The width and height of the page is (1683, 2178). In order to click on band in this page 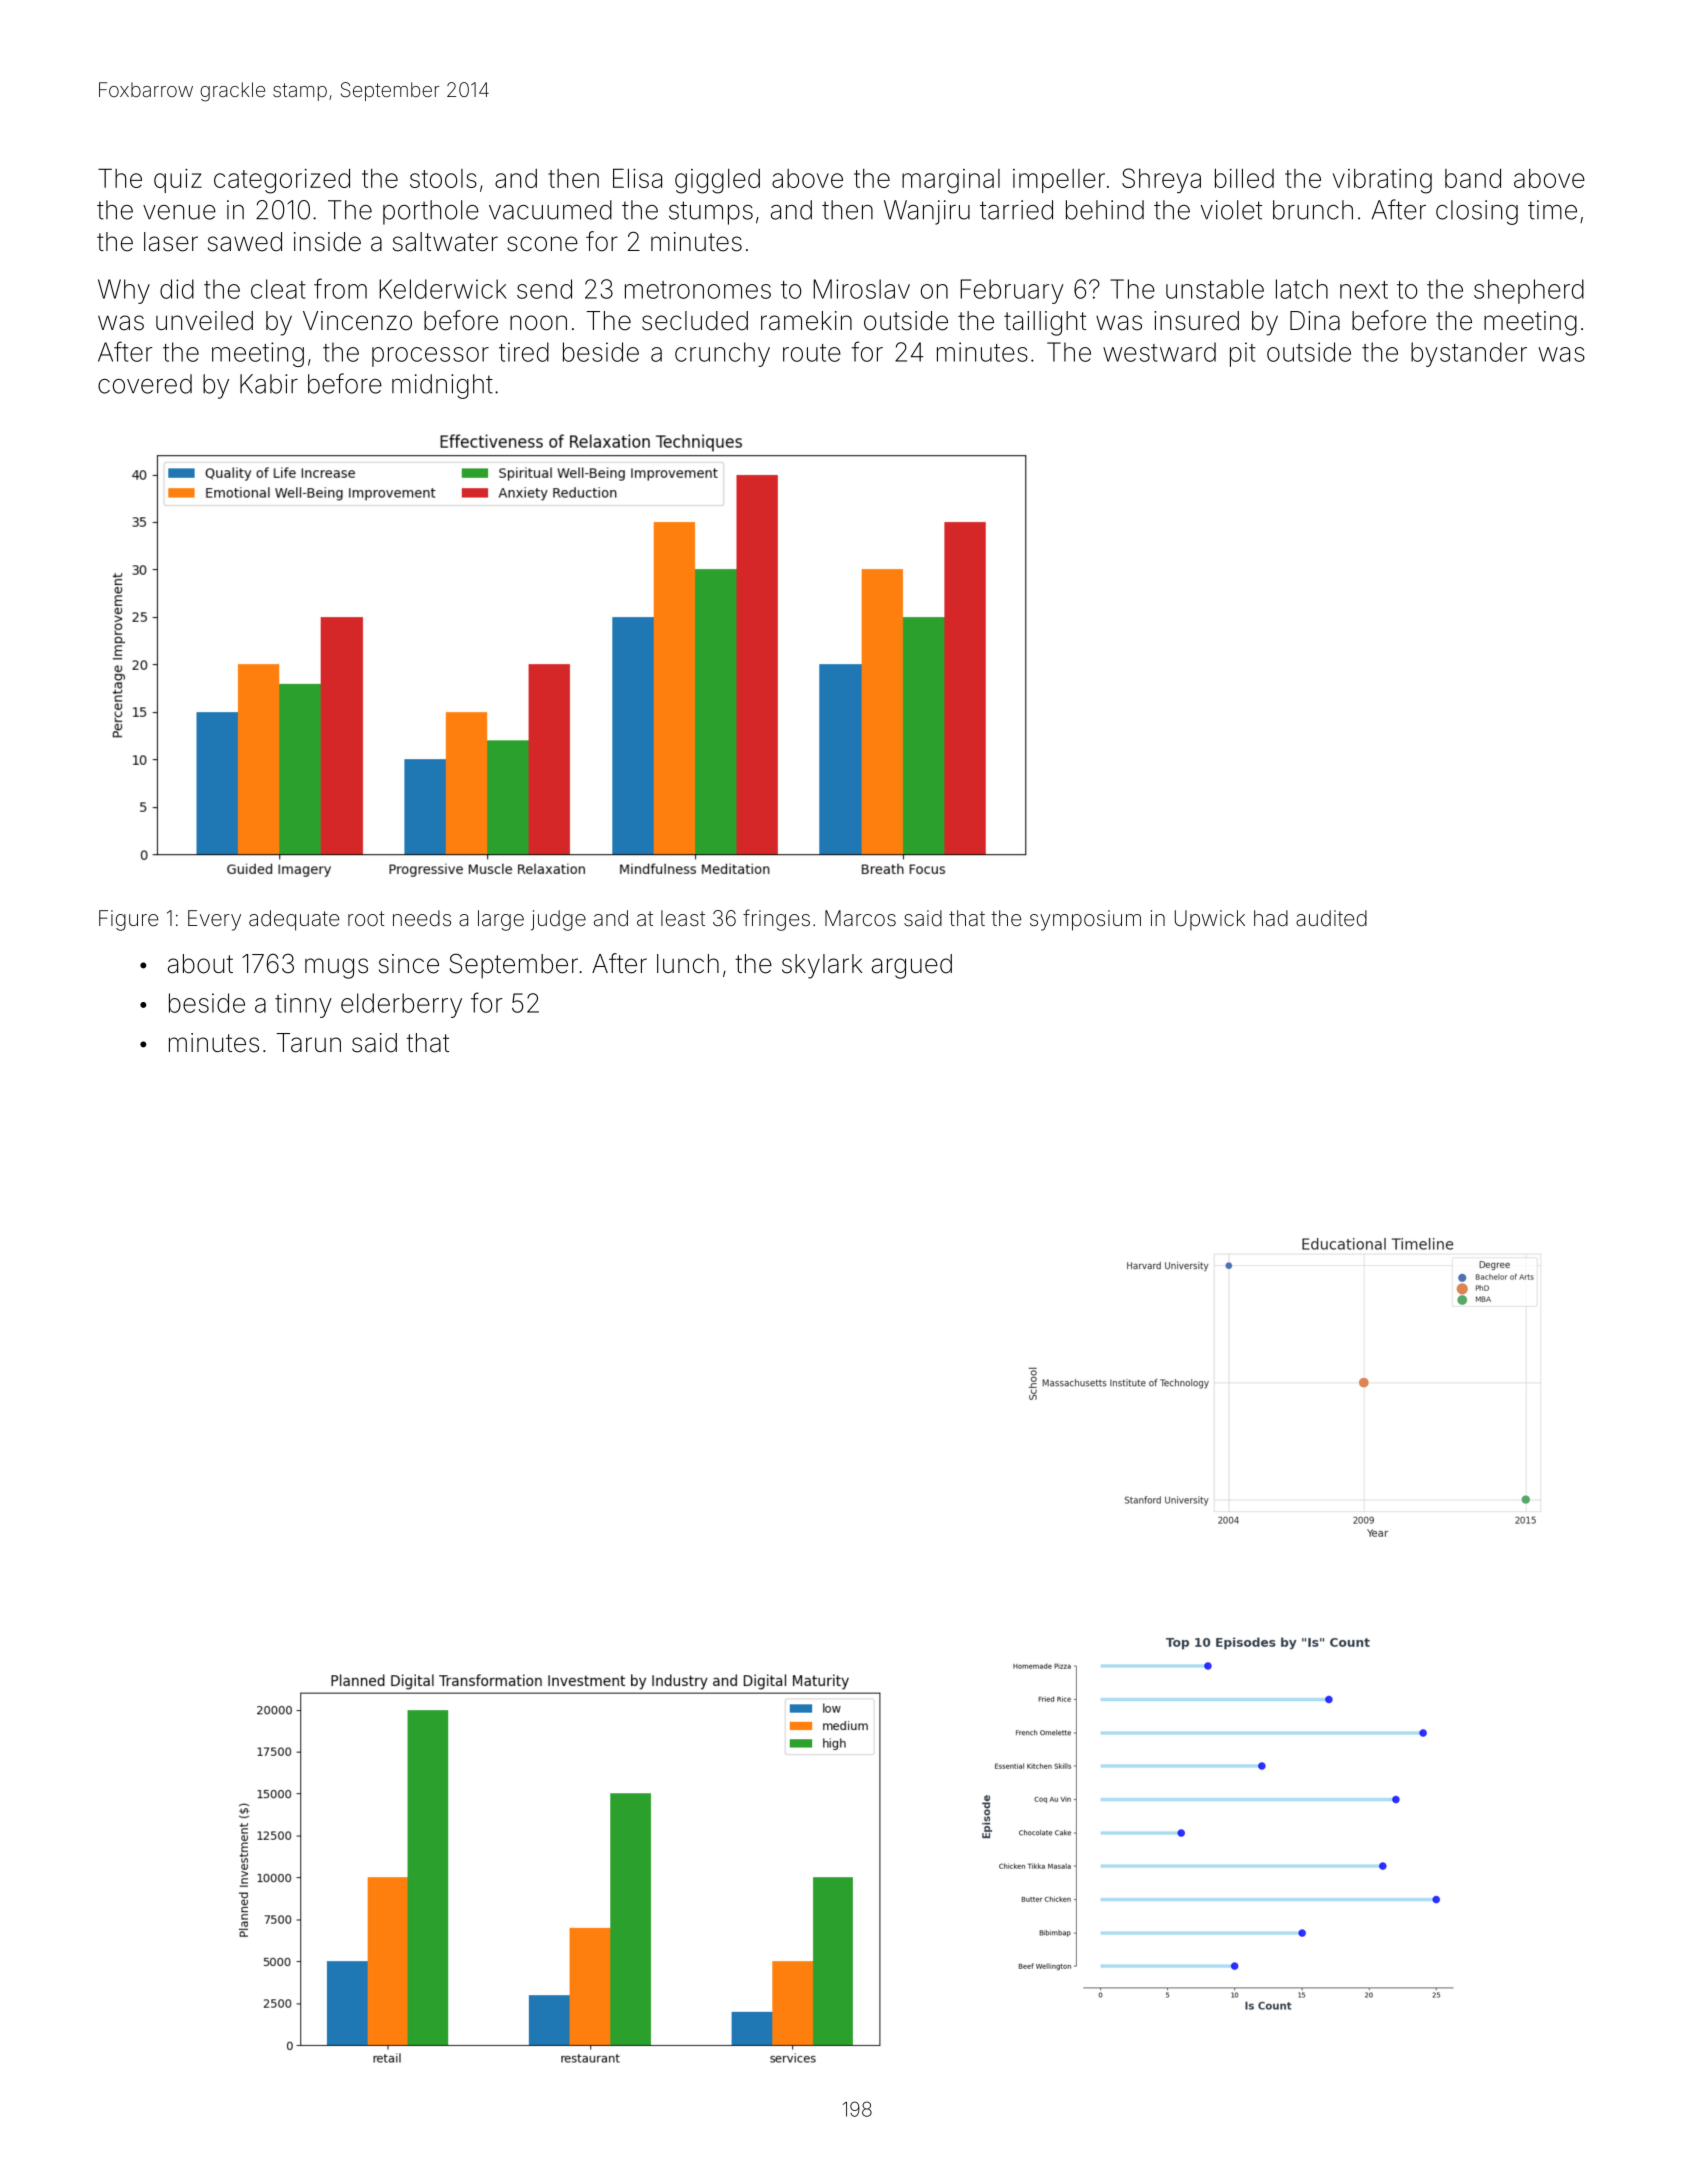, I will do `click(1473, 178)`.
